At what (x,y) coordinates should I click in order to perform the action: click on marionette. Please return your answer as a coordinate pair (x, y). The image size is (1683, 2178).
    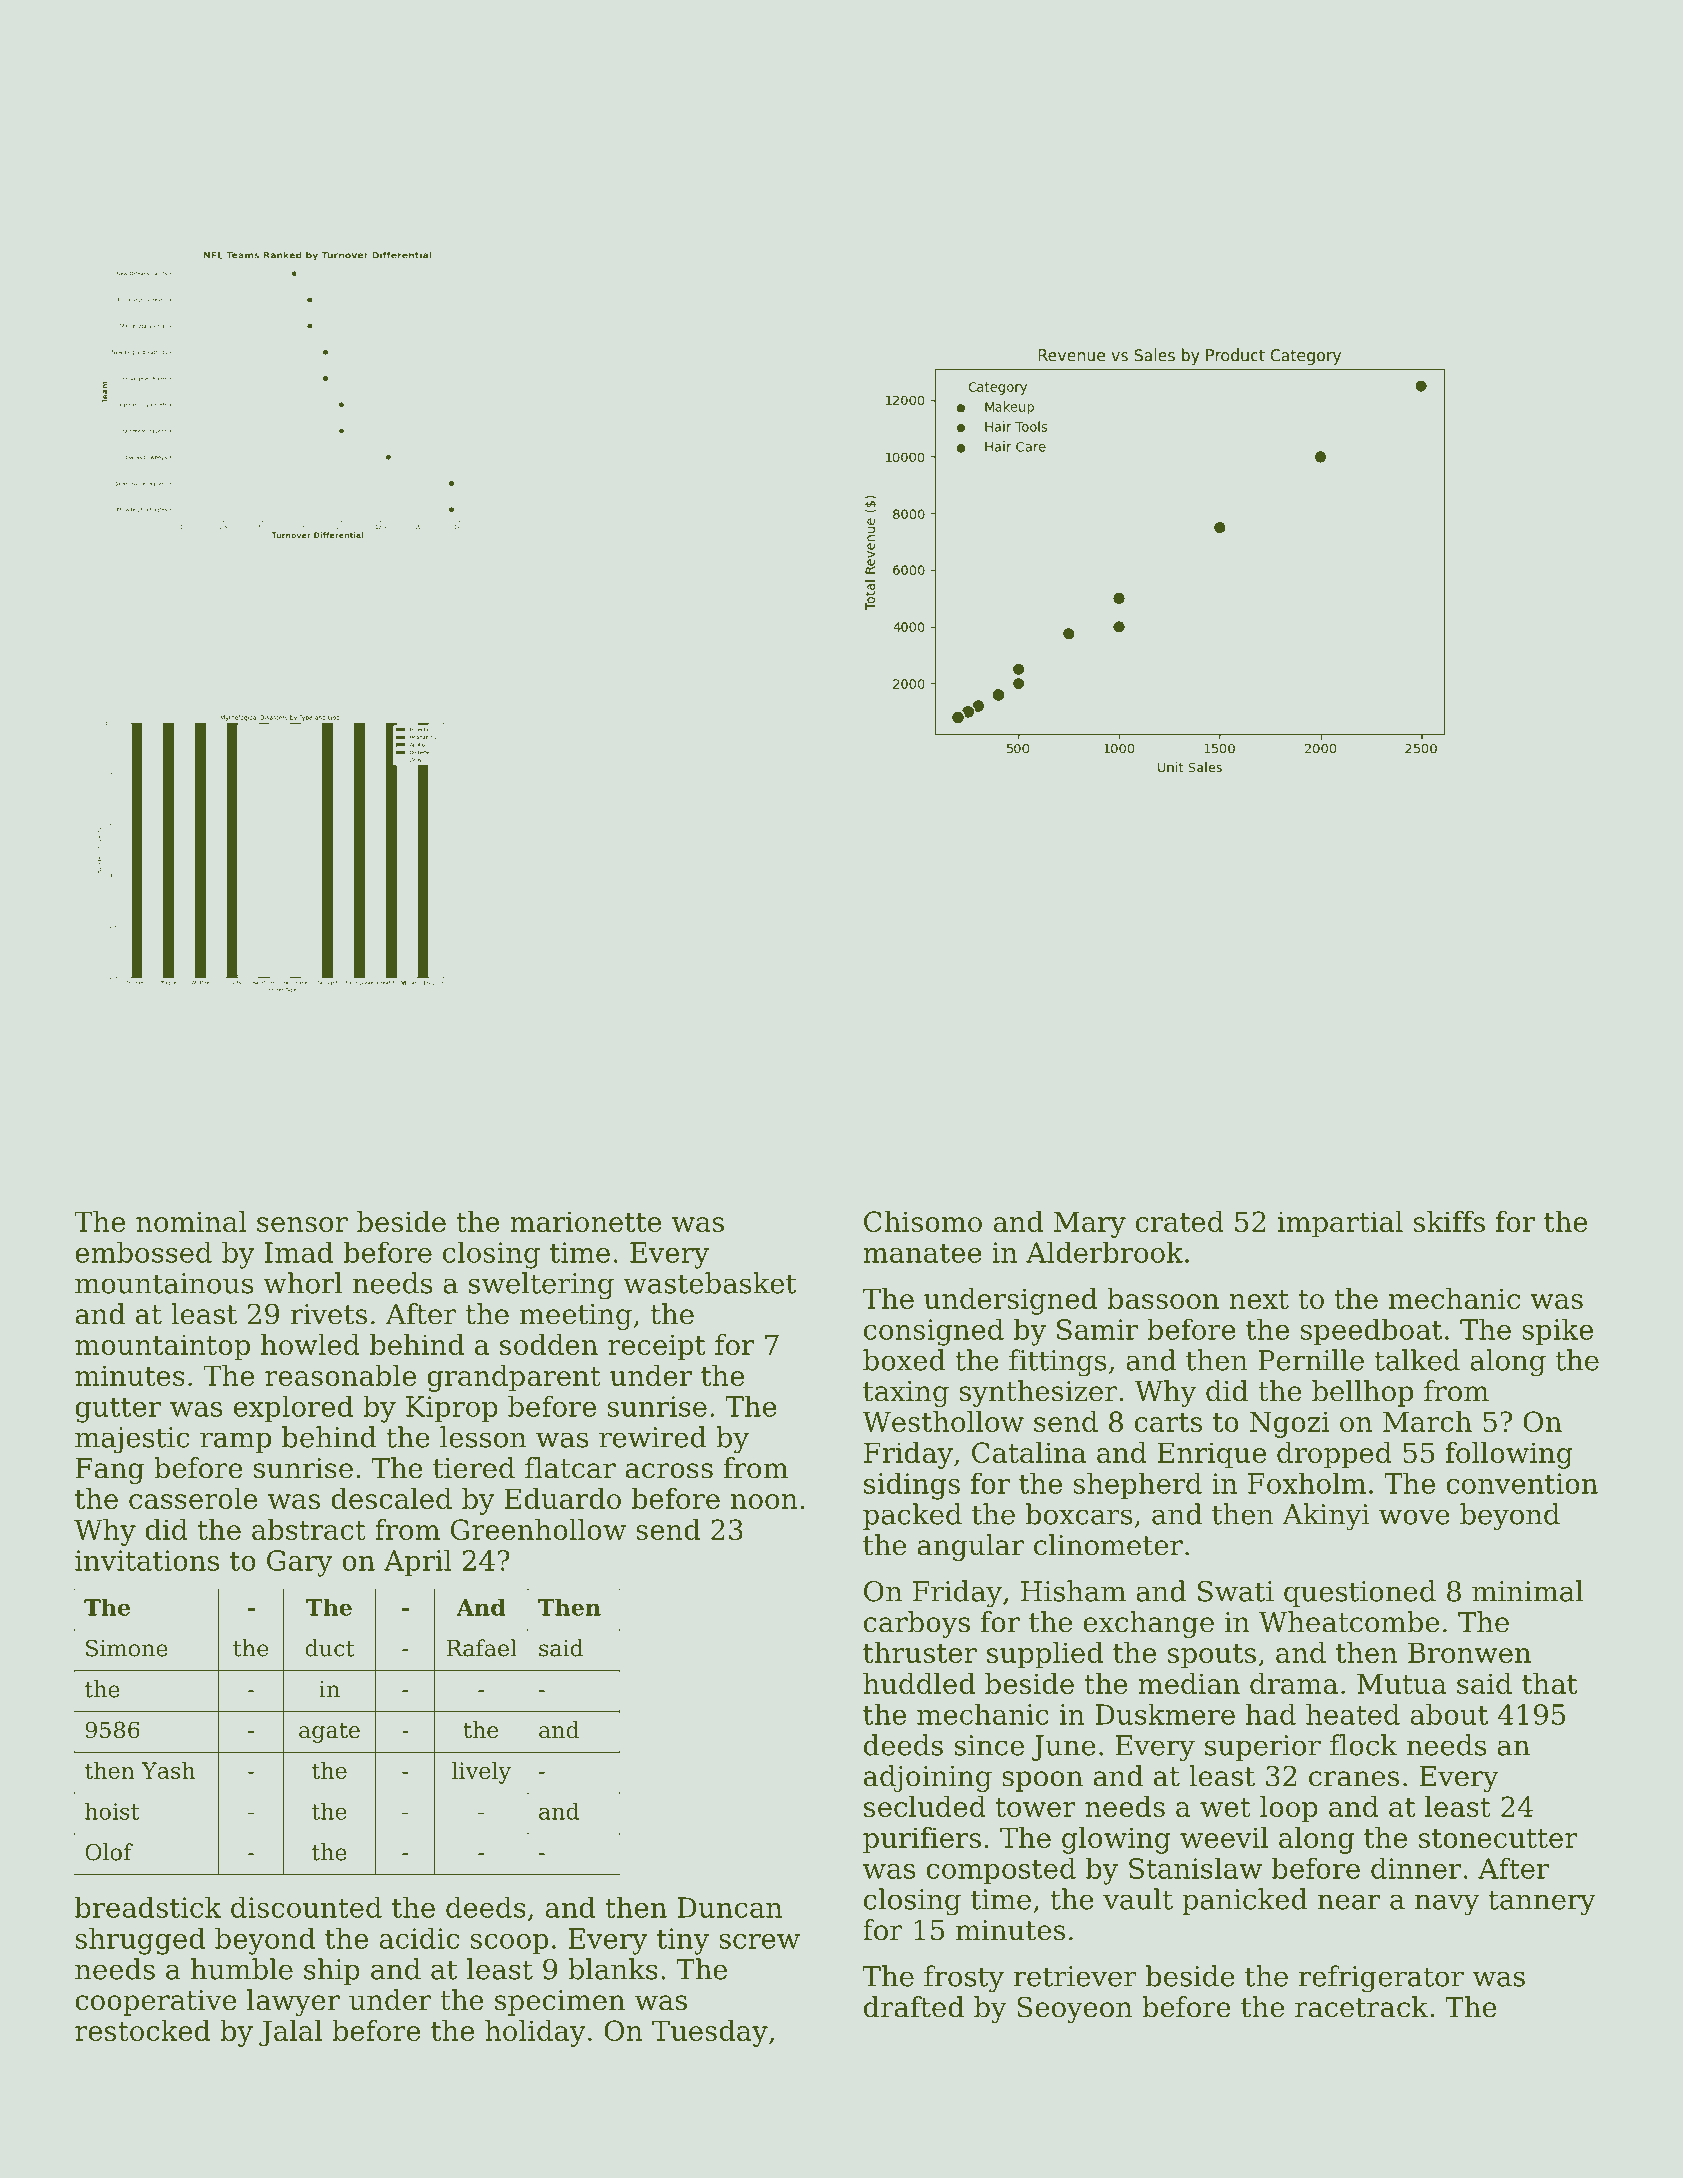
    Looking at the image, I should click on (586, 1221).
